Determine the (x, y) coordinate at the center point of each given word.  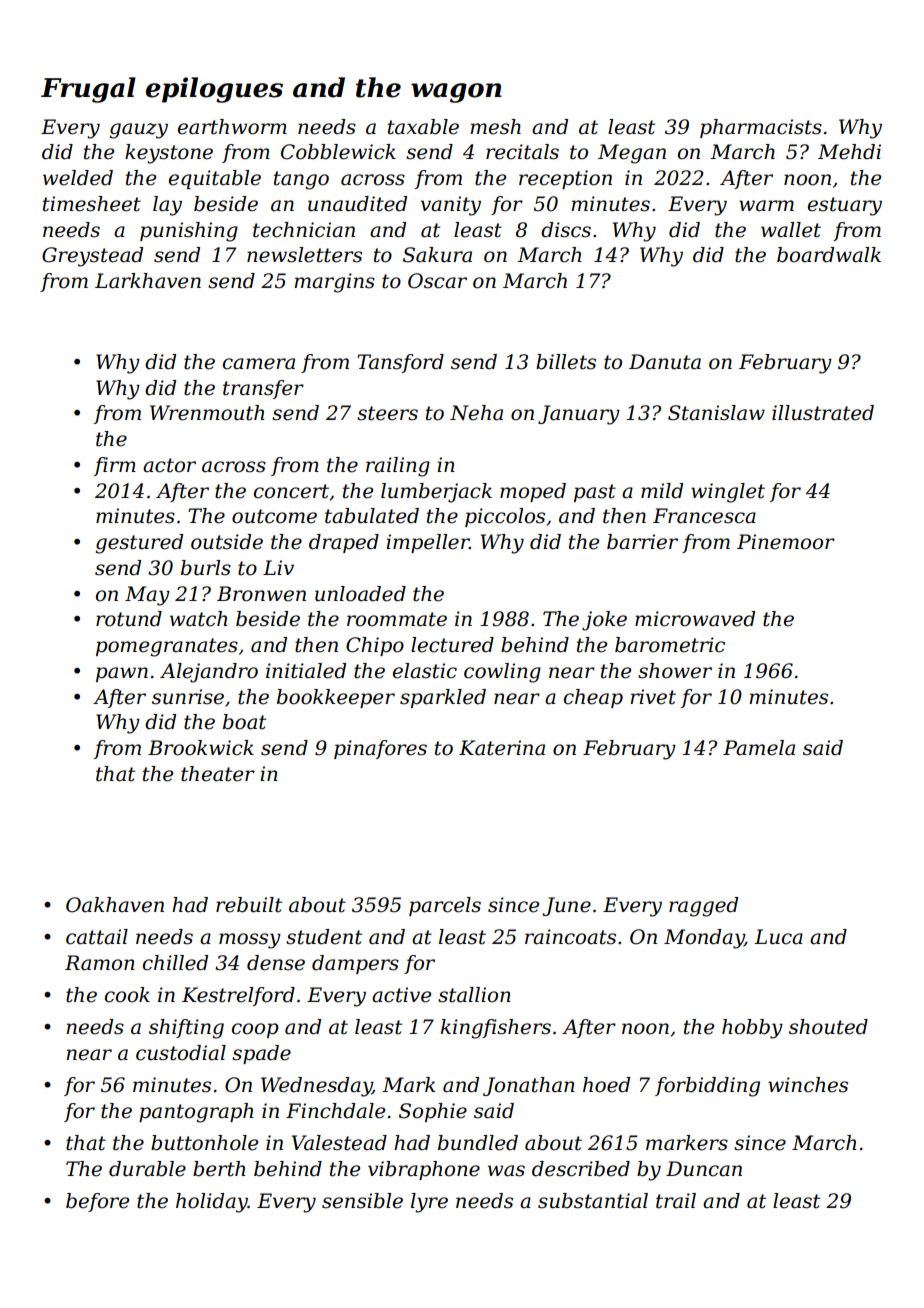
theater (218, 774)
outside (227, 542)
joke (604, 621)
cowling (502, 673)
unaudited (357, 204)
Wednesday (316, 1087)
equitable (215, 179)
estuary (845, 206)
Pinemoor (786, 542)
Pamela (759, 748)
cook (127, 995)
